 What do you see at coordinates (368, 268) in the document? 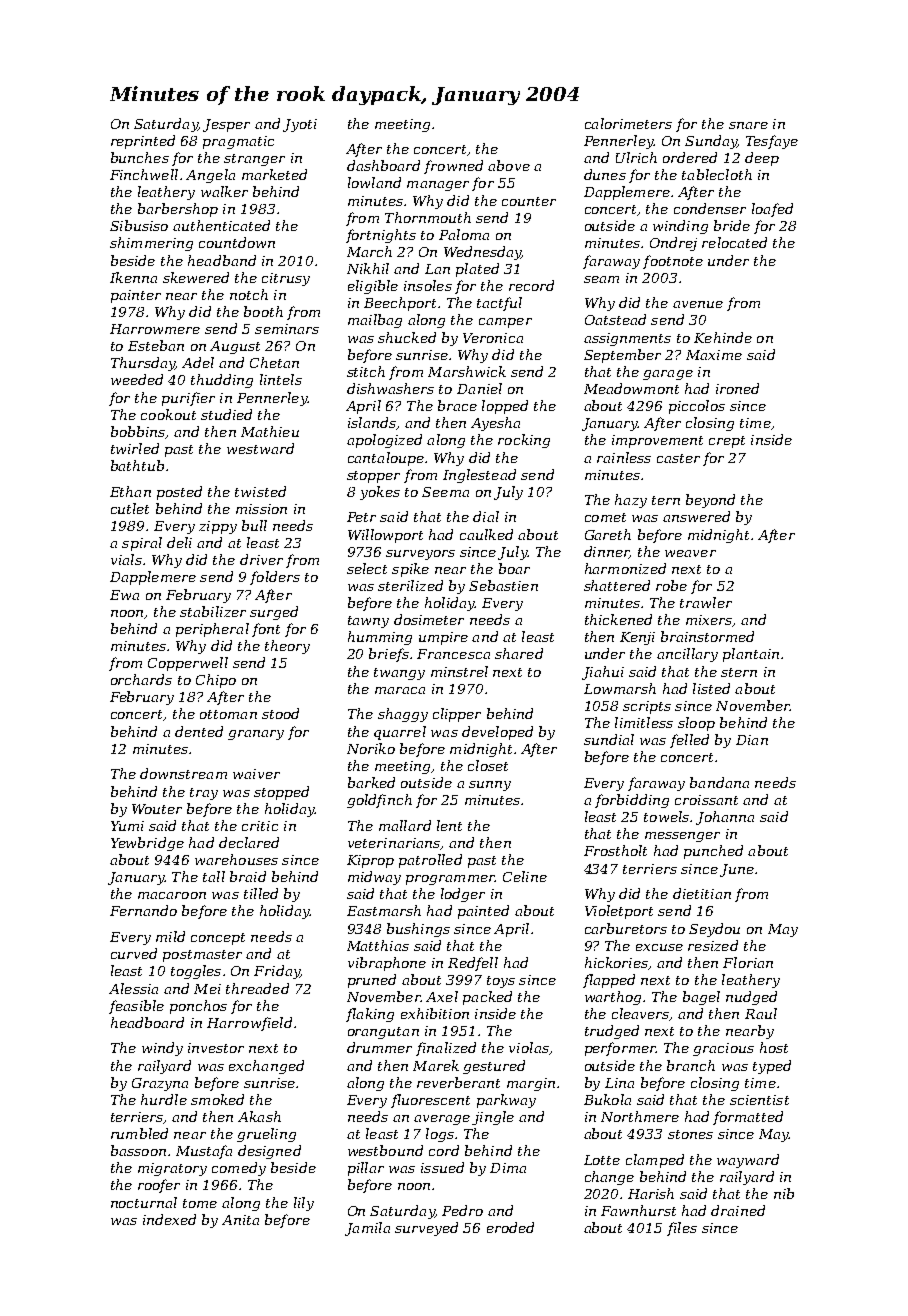
I see `Nikhil` at bounding box center [368, 268].
